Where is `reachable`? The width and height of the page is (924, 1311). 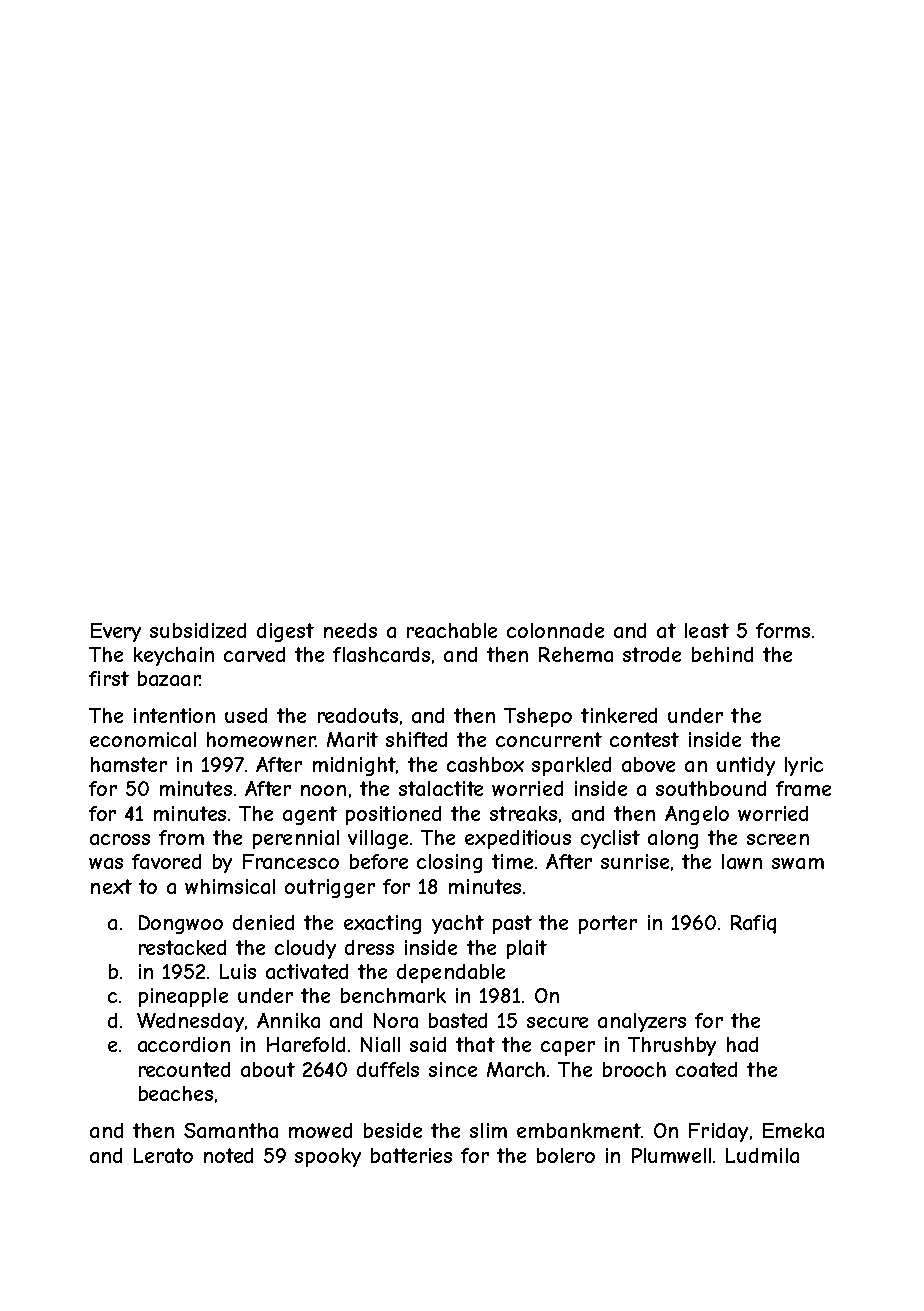 reachable is located at coordinates (452, 630).
